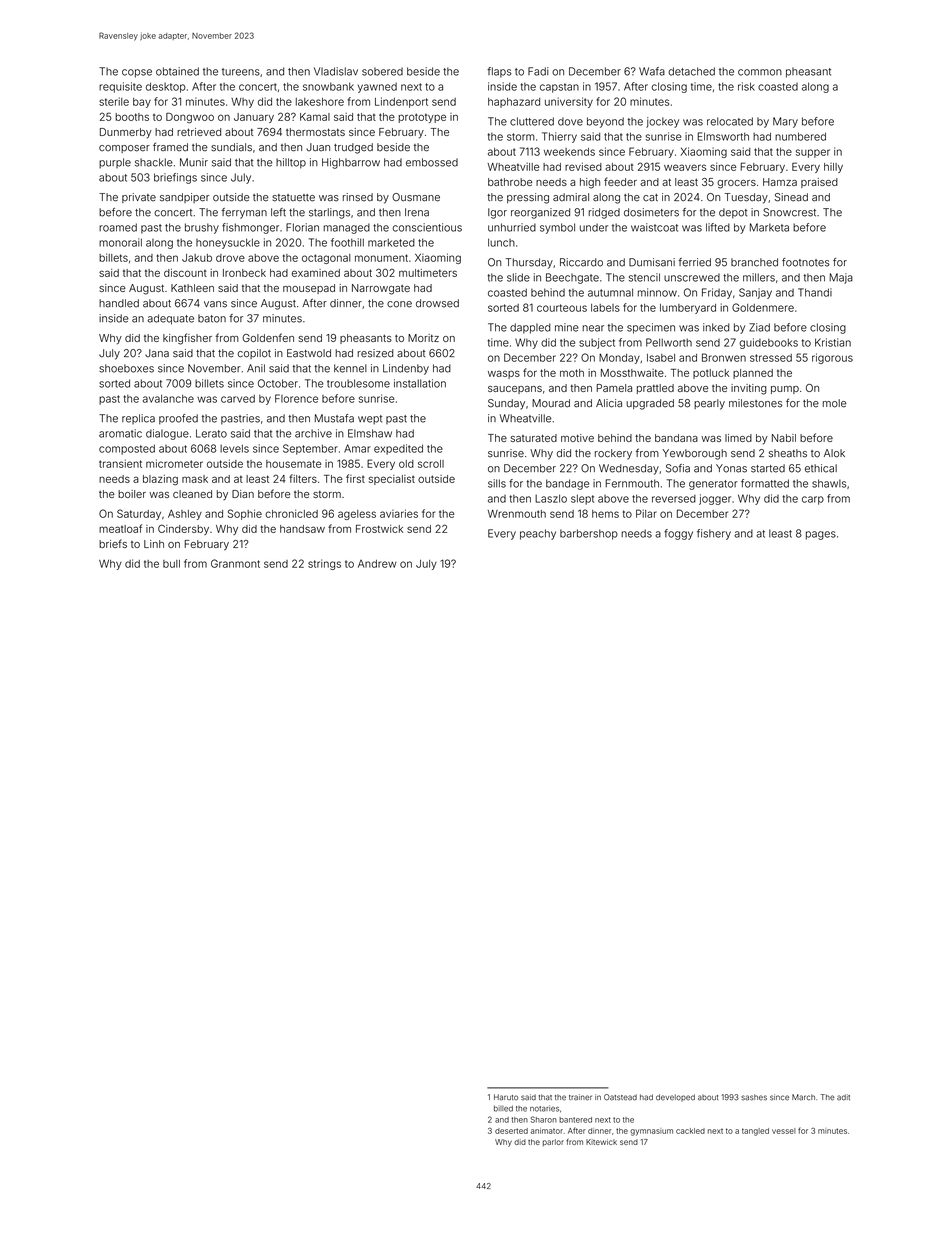  Describe the element at coordinates (171, 564) in the screenshot. I see `bull` at that location.
